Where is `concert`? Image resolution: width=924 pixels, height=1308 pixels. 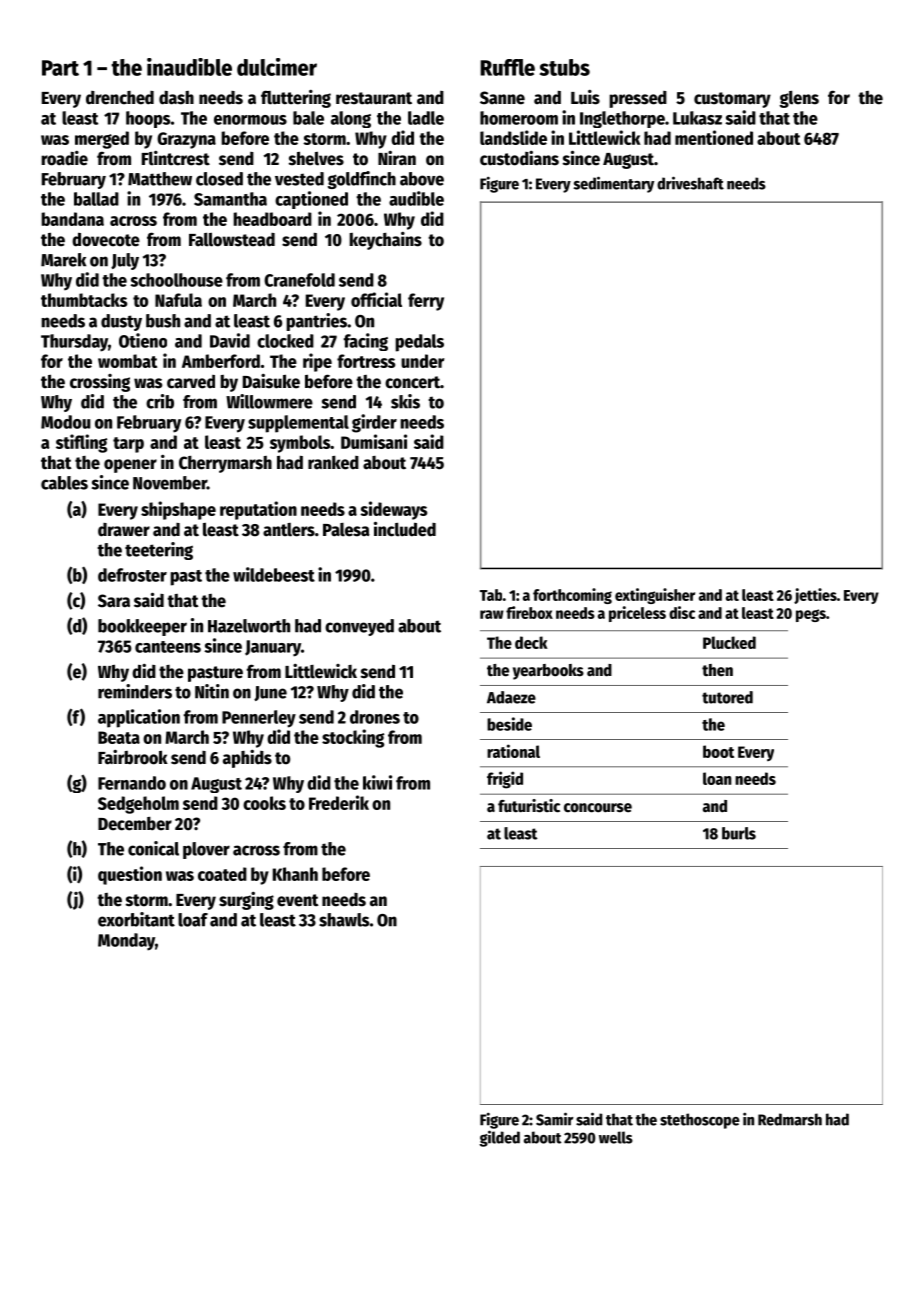 concert is located at coordinates (412, 382).
